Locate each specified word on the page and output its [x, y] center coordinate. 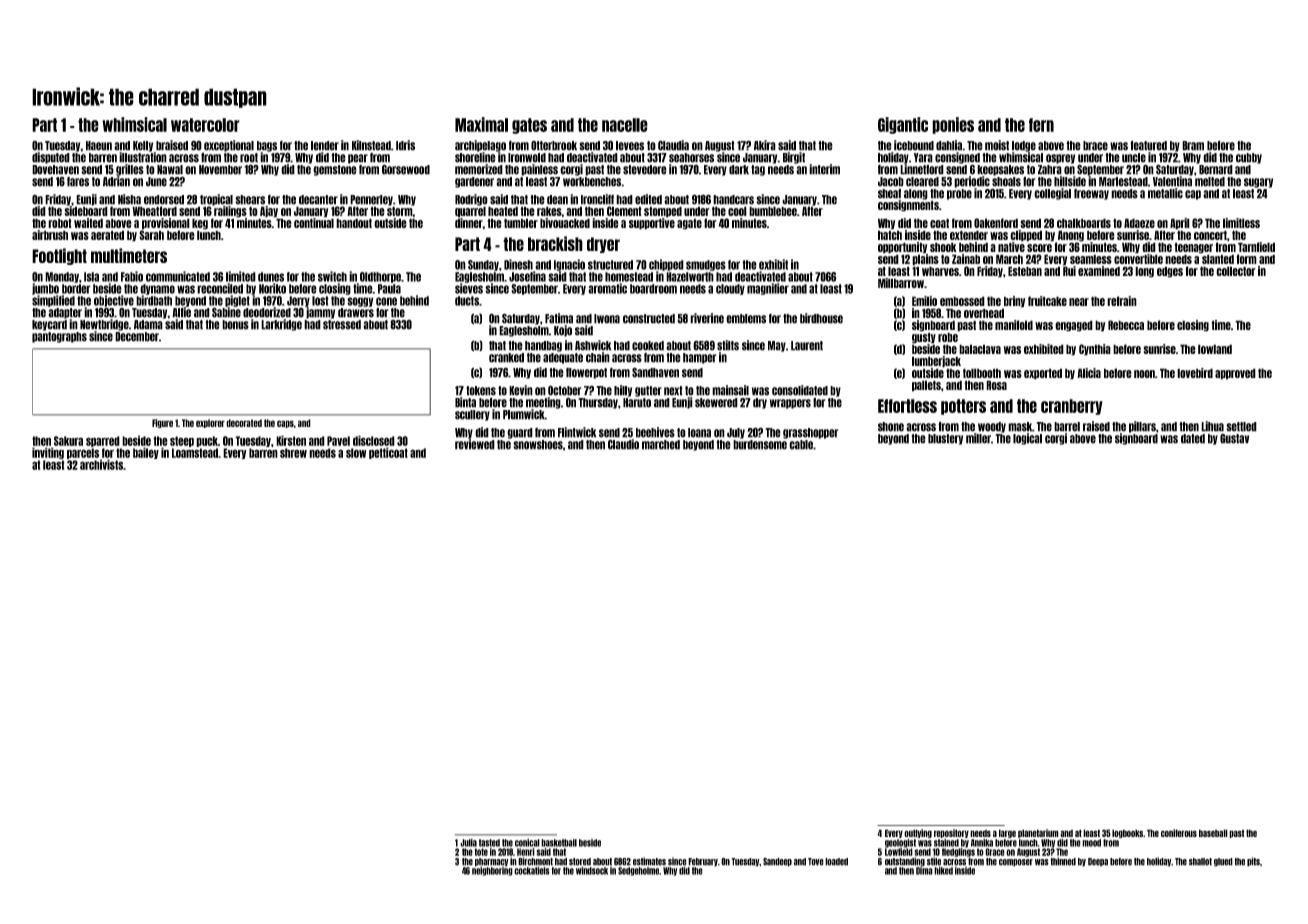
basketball [559, 843]
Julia [468, 842]
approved [1235, 374]
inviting [48, 453]
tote [481, 852]
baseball [1213, 833]
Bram [1193, 146]
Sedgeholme [639, 871]
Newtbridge [104, 325]
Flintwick [577, 432]
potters [963, 407]
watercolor [205, 125]
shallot [1200, 862]
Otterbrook [554, 146]
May [777, 346]
